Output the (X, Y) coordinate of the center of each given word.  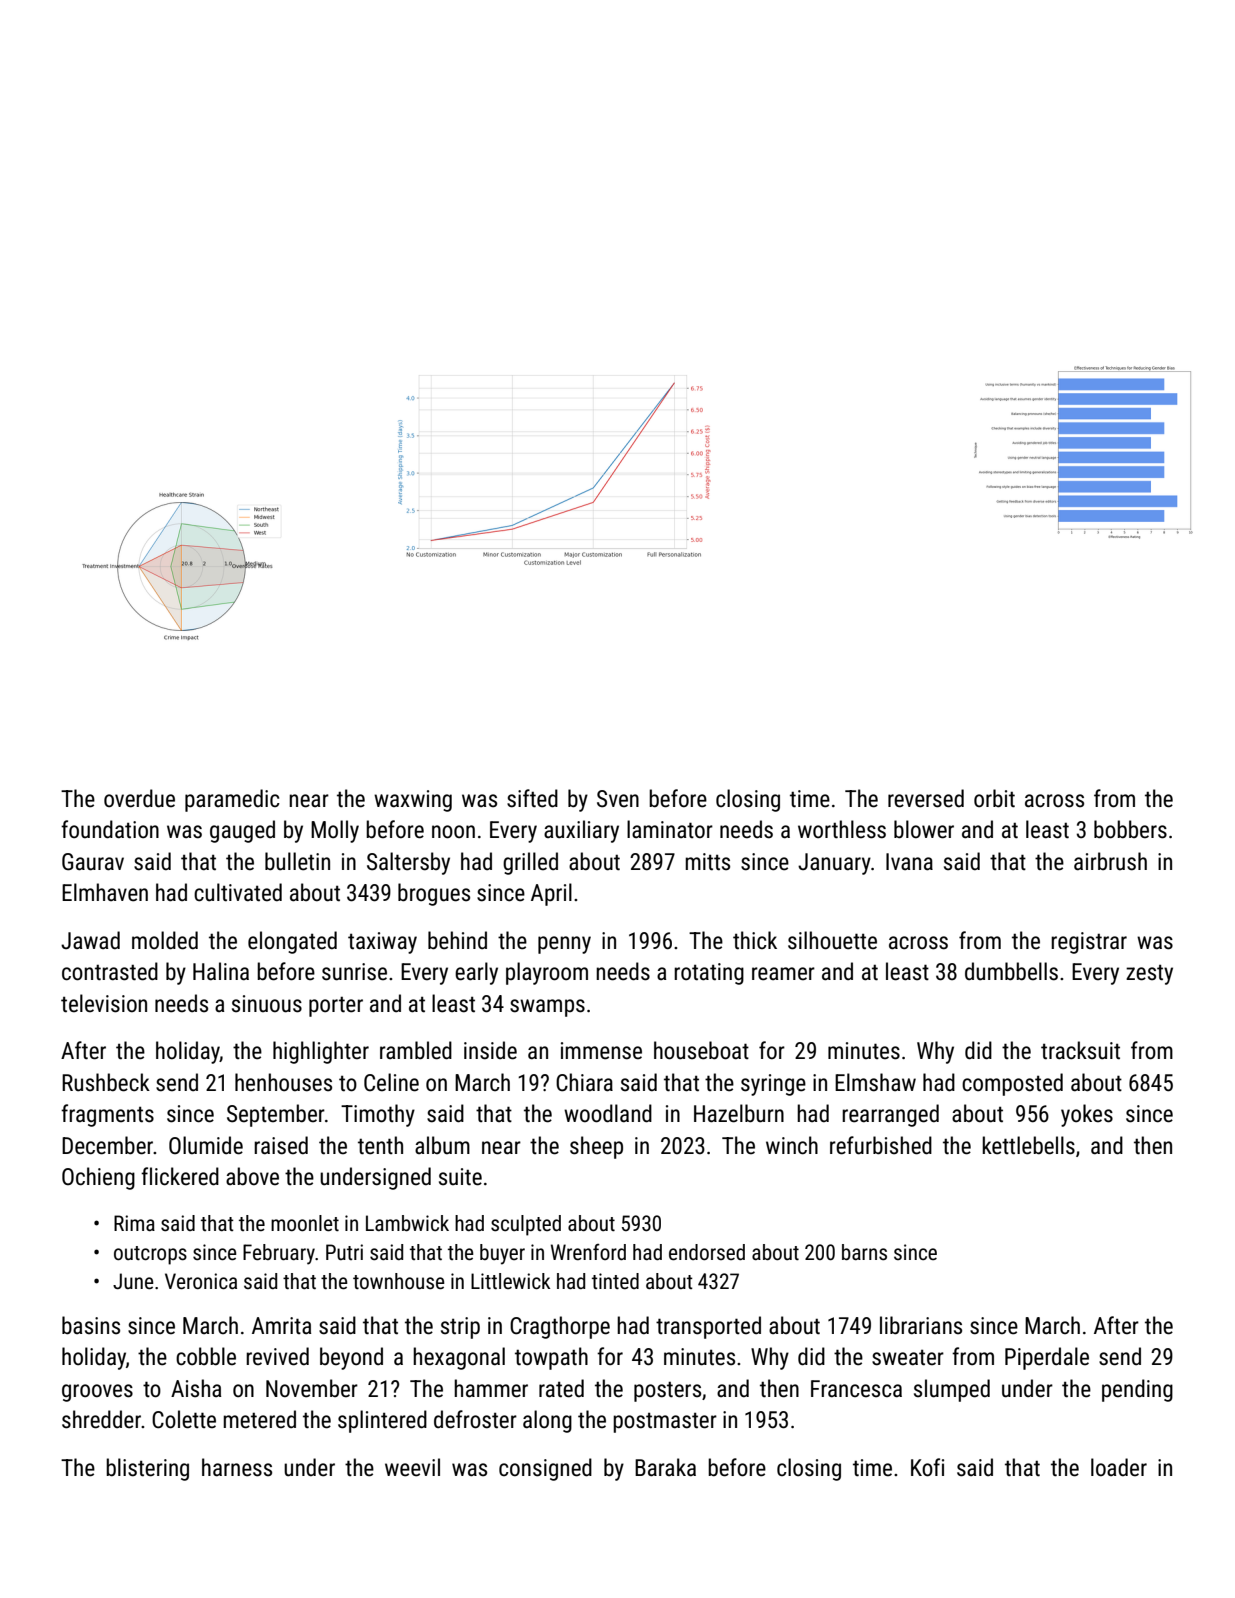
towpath (551, 1358)
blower (924, 829)
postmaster (665, 1423)
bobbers (1130, 829)
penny (564, 945)
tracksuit (1080, 1050)
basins (91, 1325)
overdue (139, 798)
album (442, 1145)
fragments (107, 1115)
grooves (97, 1393)
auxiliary (581, 831)
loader (1119, 1467)
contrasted (110, 971)
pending (1137, 1390)
